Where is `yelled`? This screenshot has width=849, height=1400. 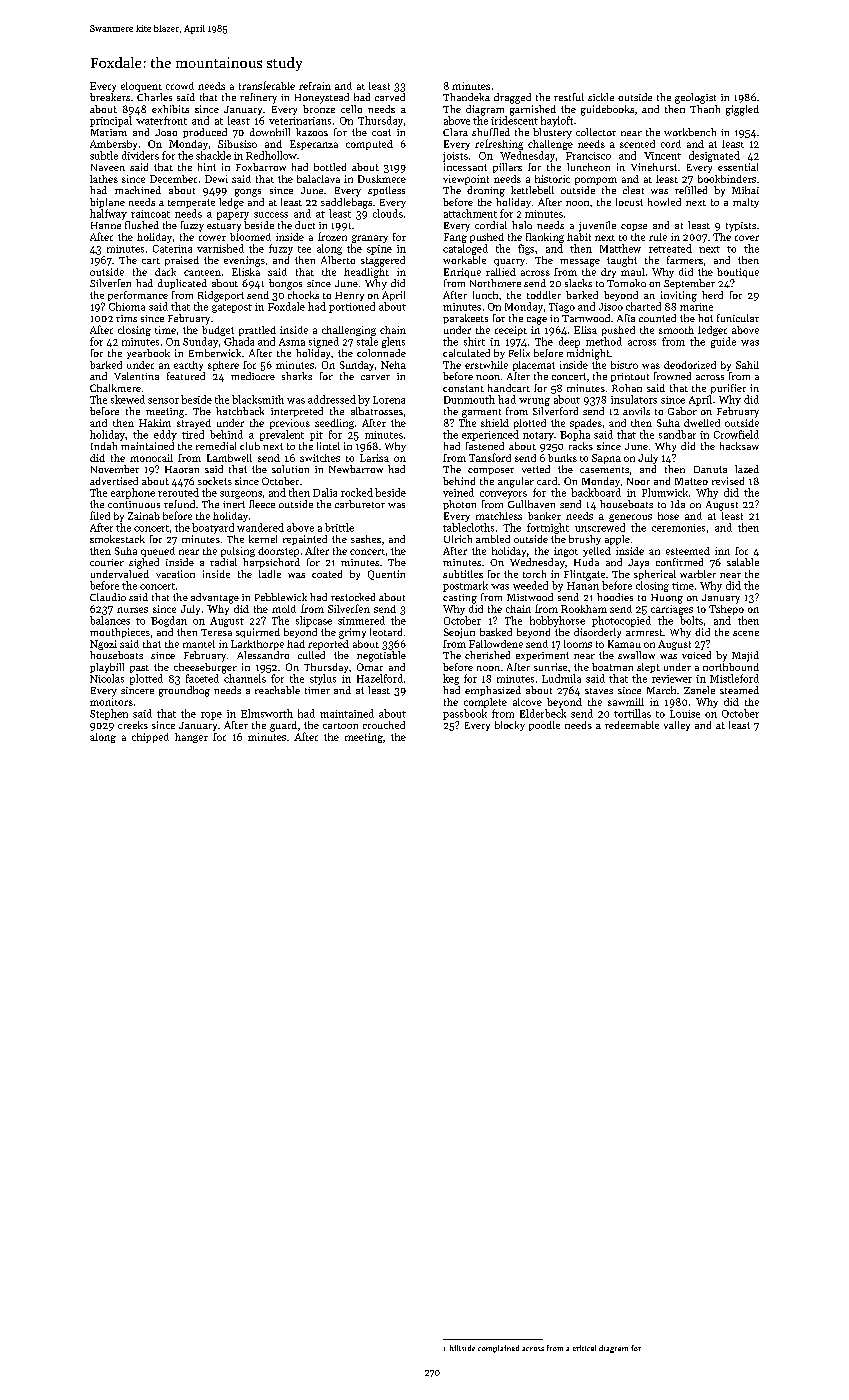
yelled is located at coordinates (597, 552).
